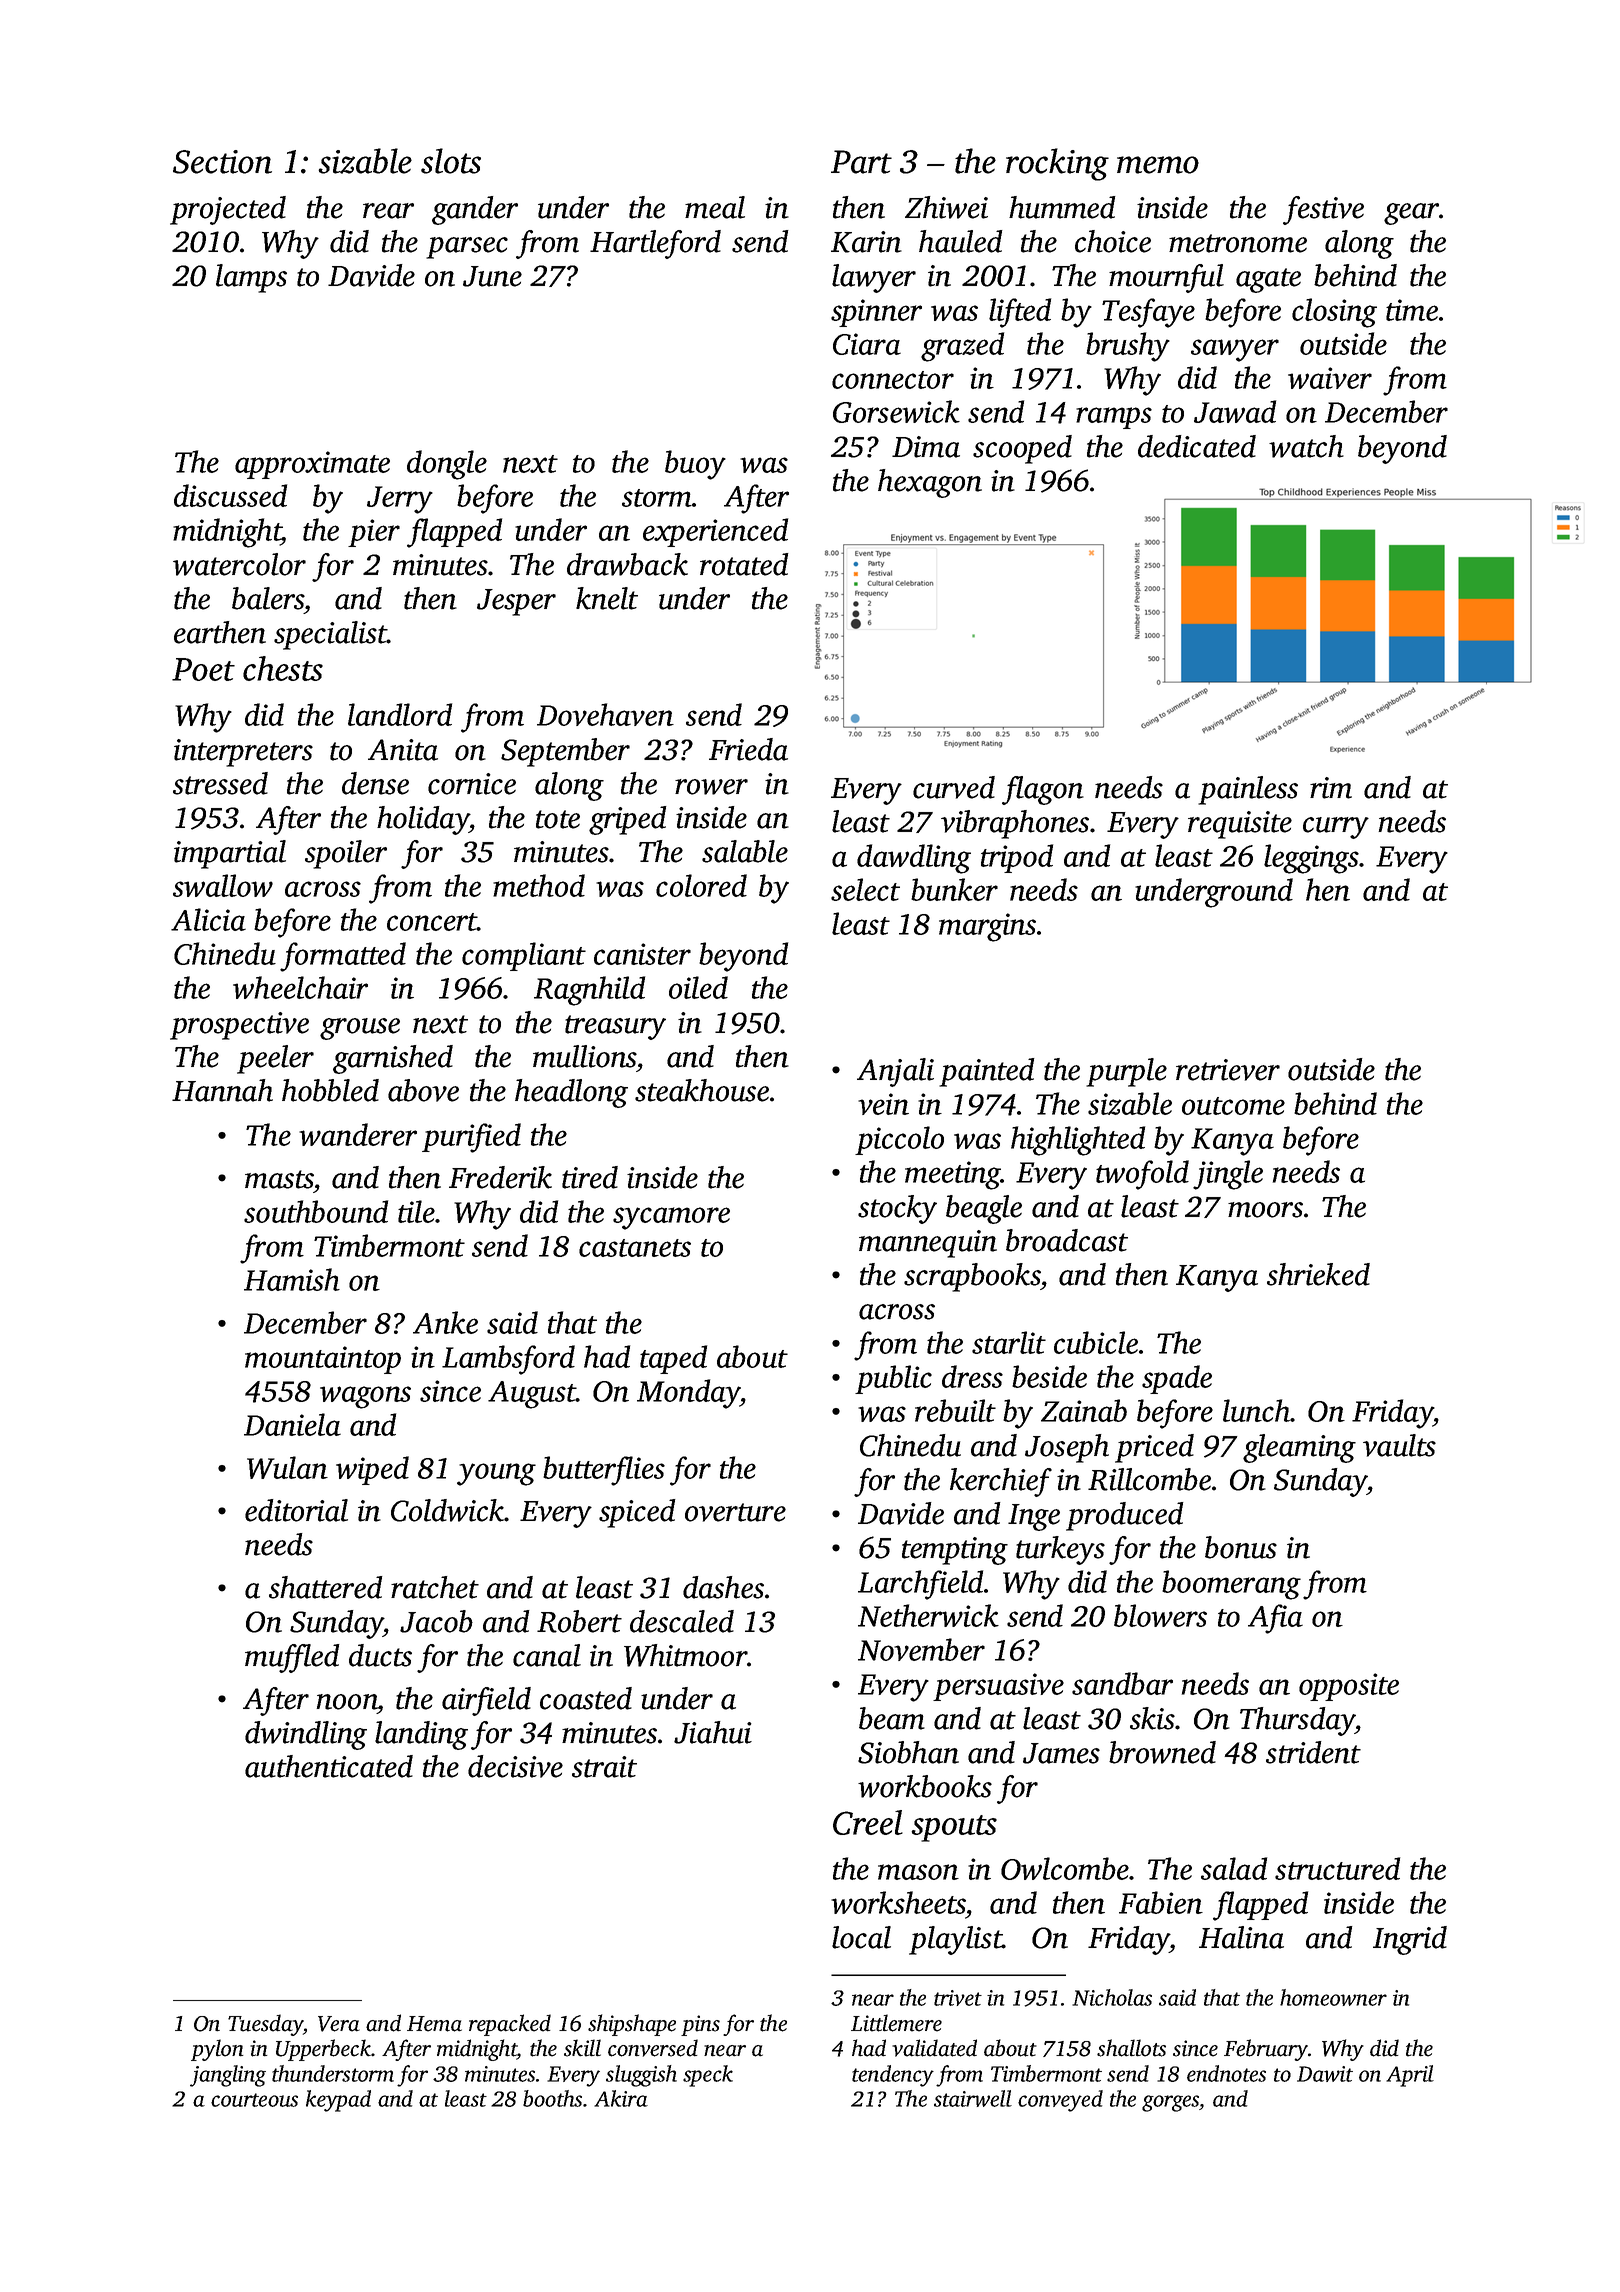 Image resolution: width=1620 pixels, height=2292 pixels. What do you see at coordinates (300, 987) in the screenshot?
I see `wheelchair` at bounding box center [300, 987].
